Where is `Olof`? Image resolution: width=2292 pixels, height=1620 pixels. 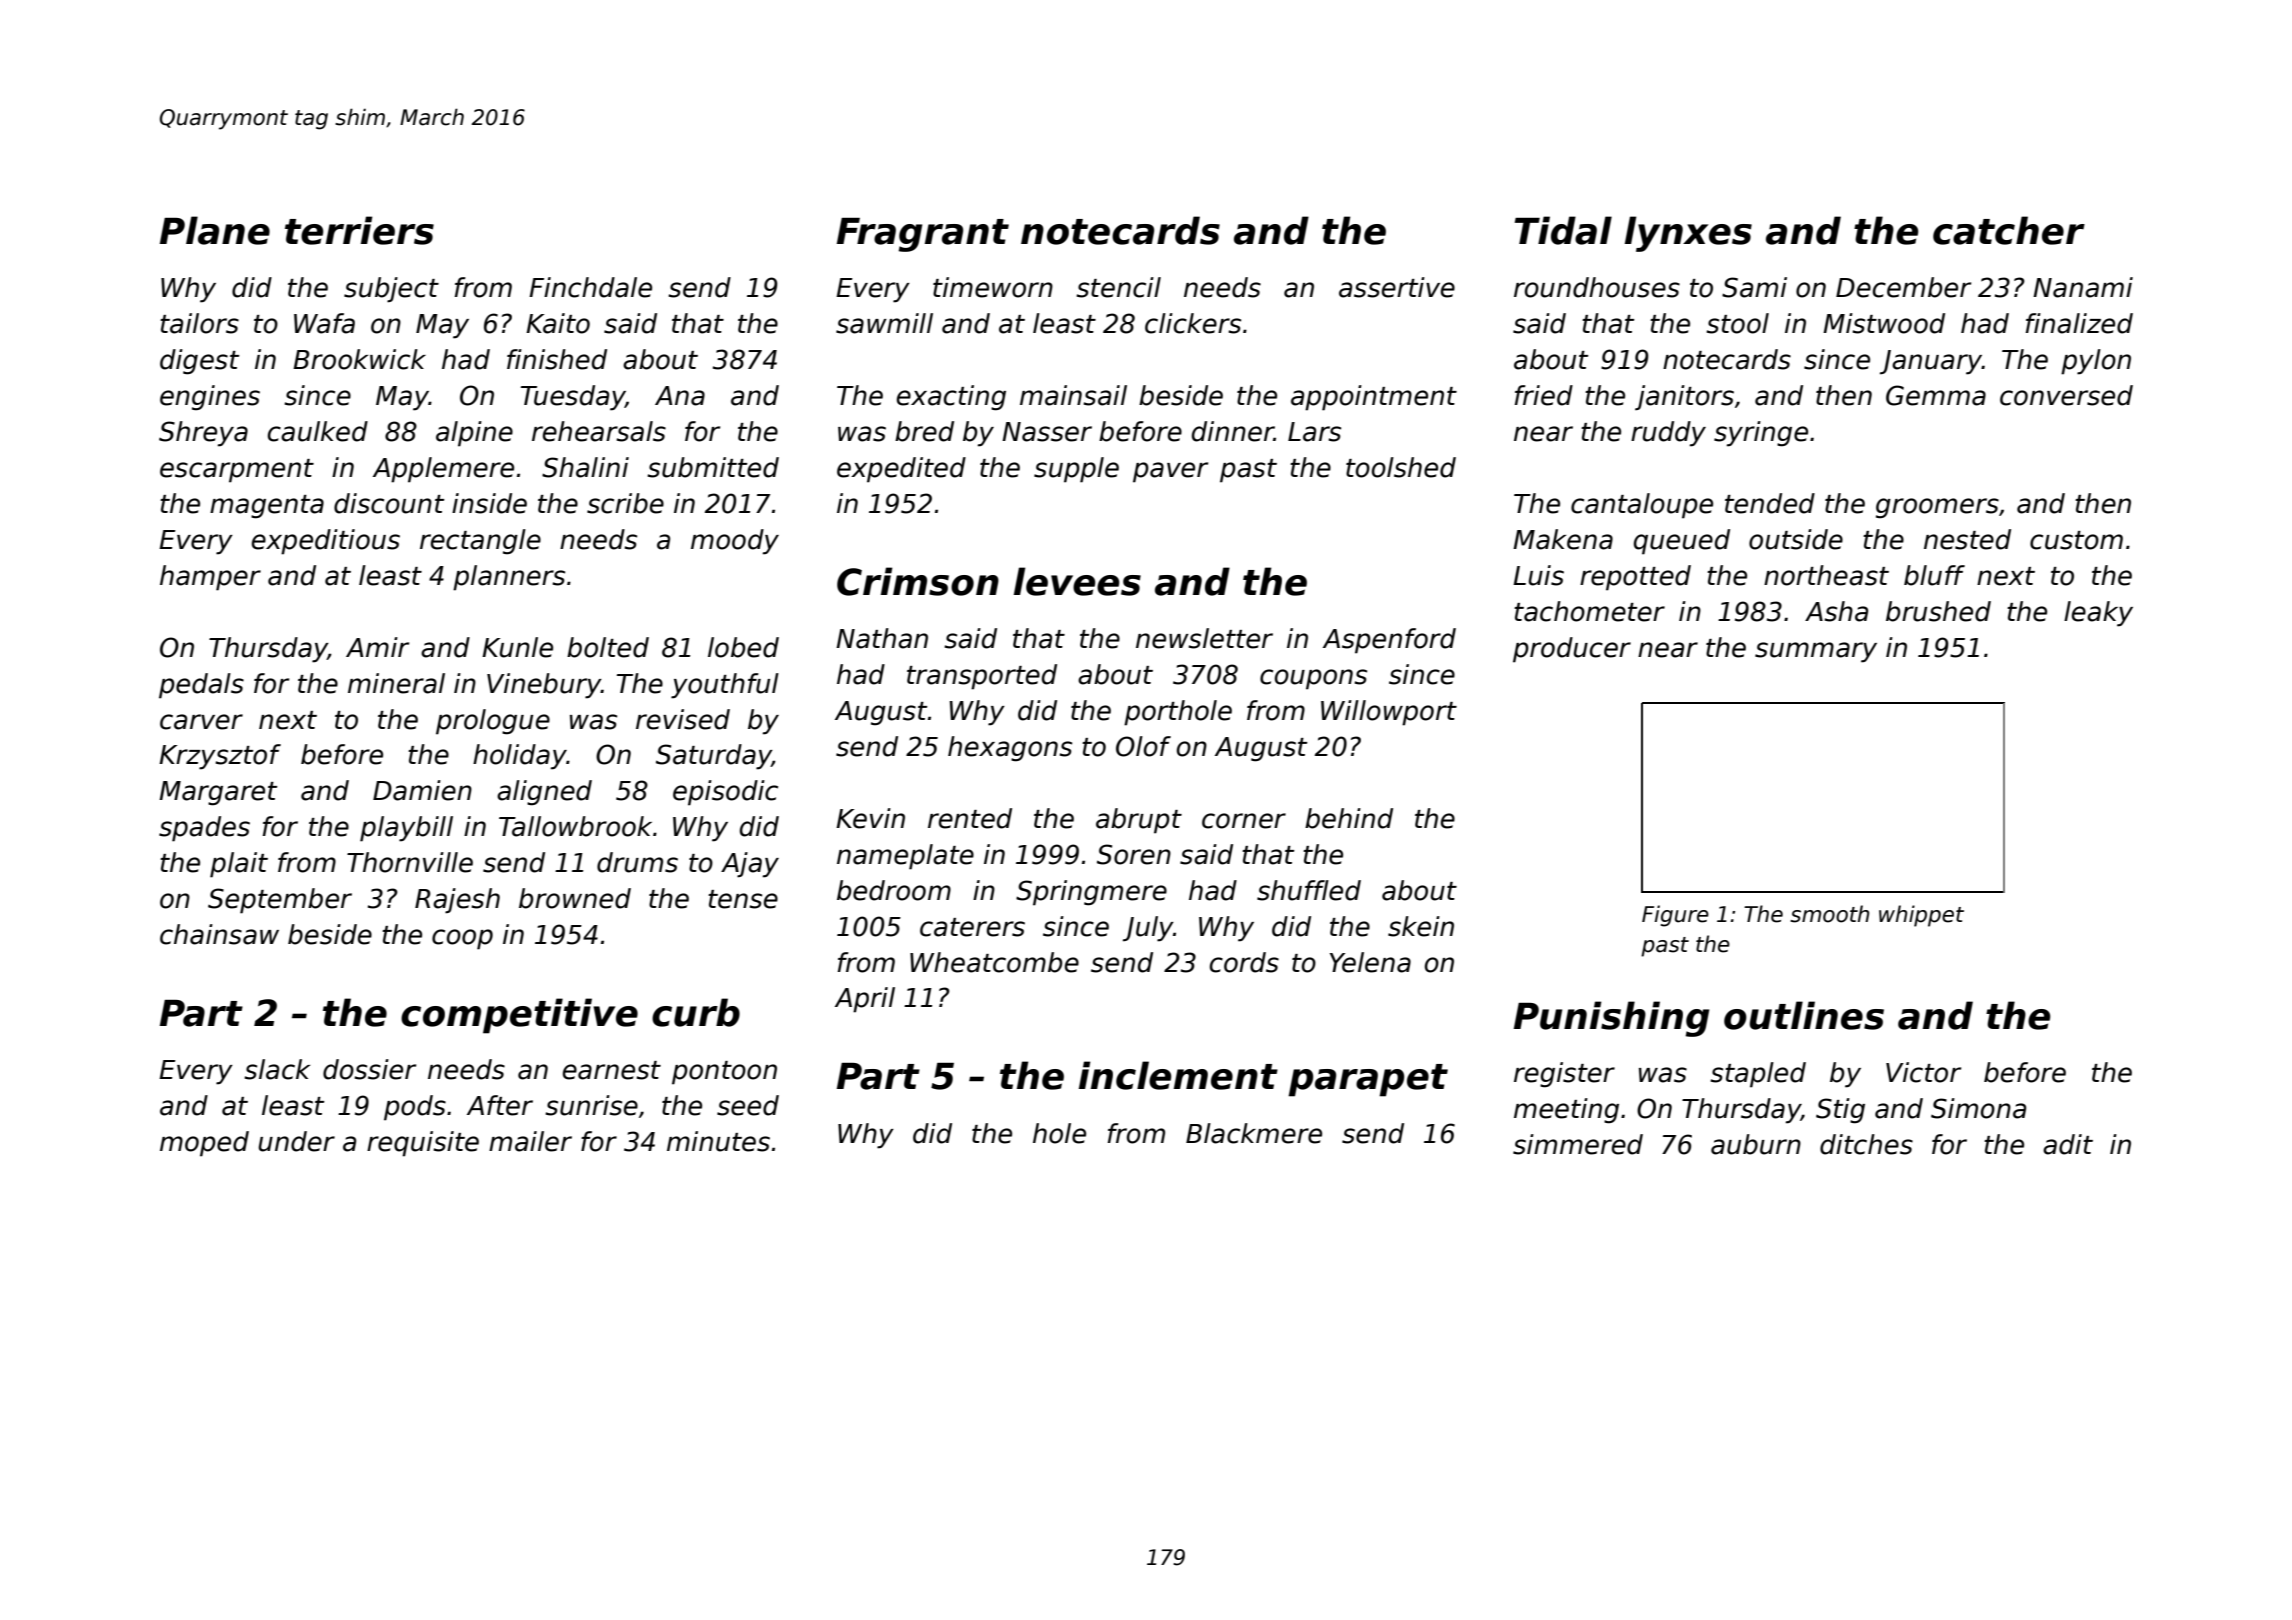 Olof is located at coordinates (1143, 746).
